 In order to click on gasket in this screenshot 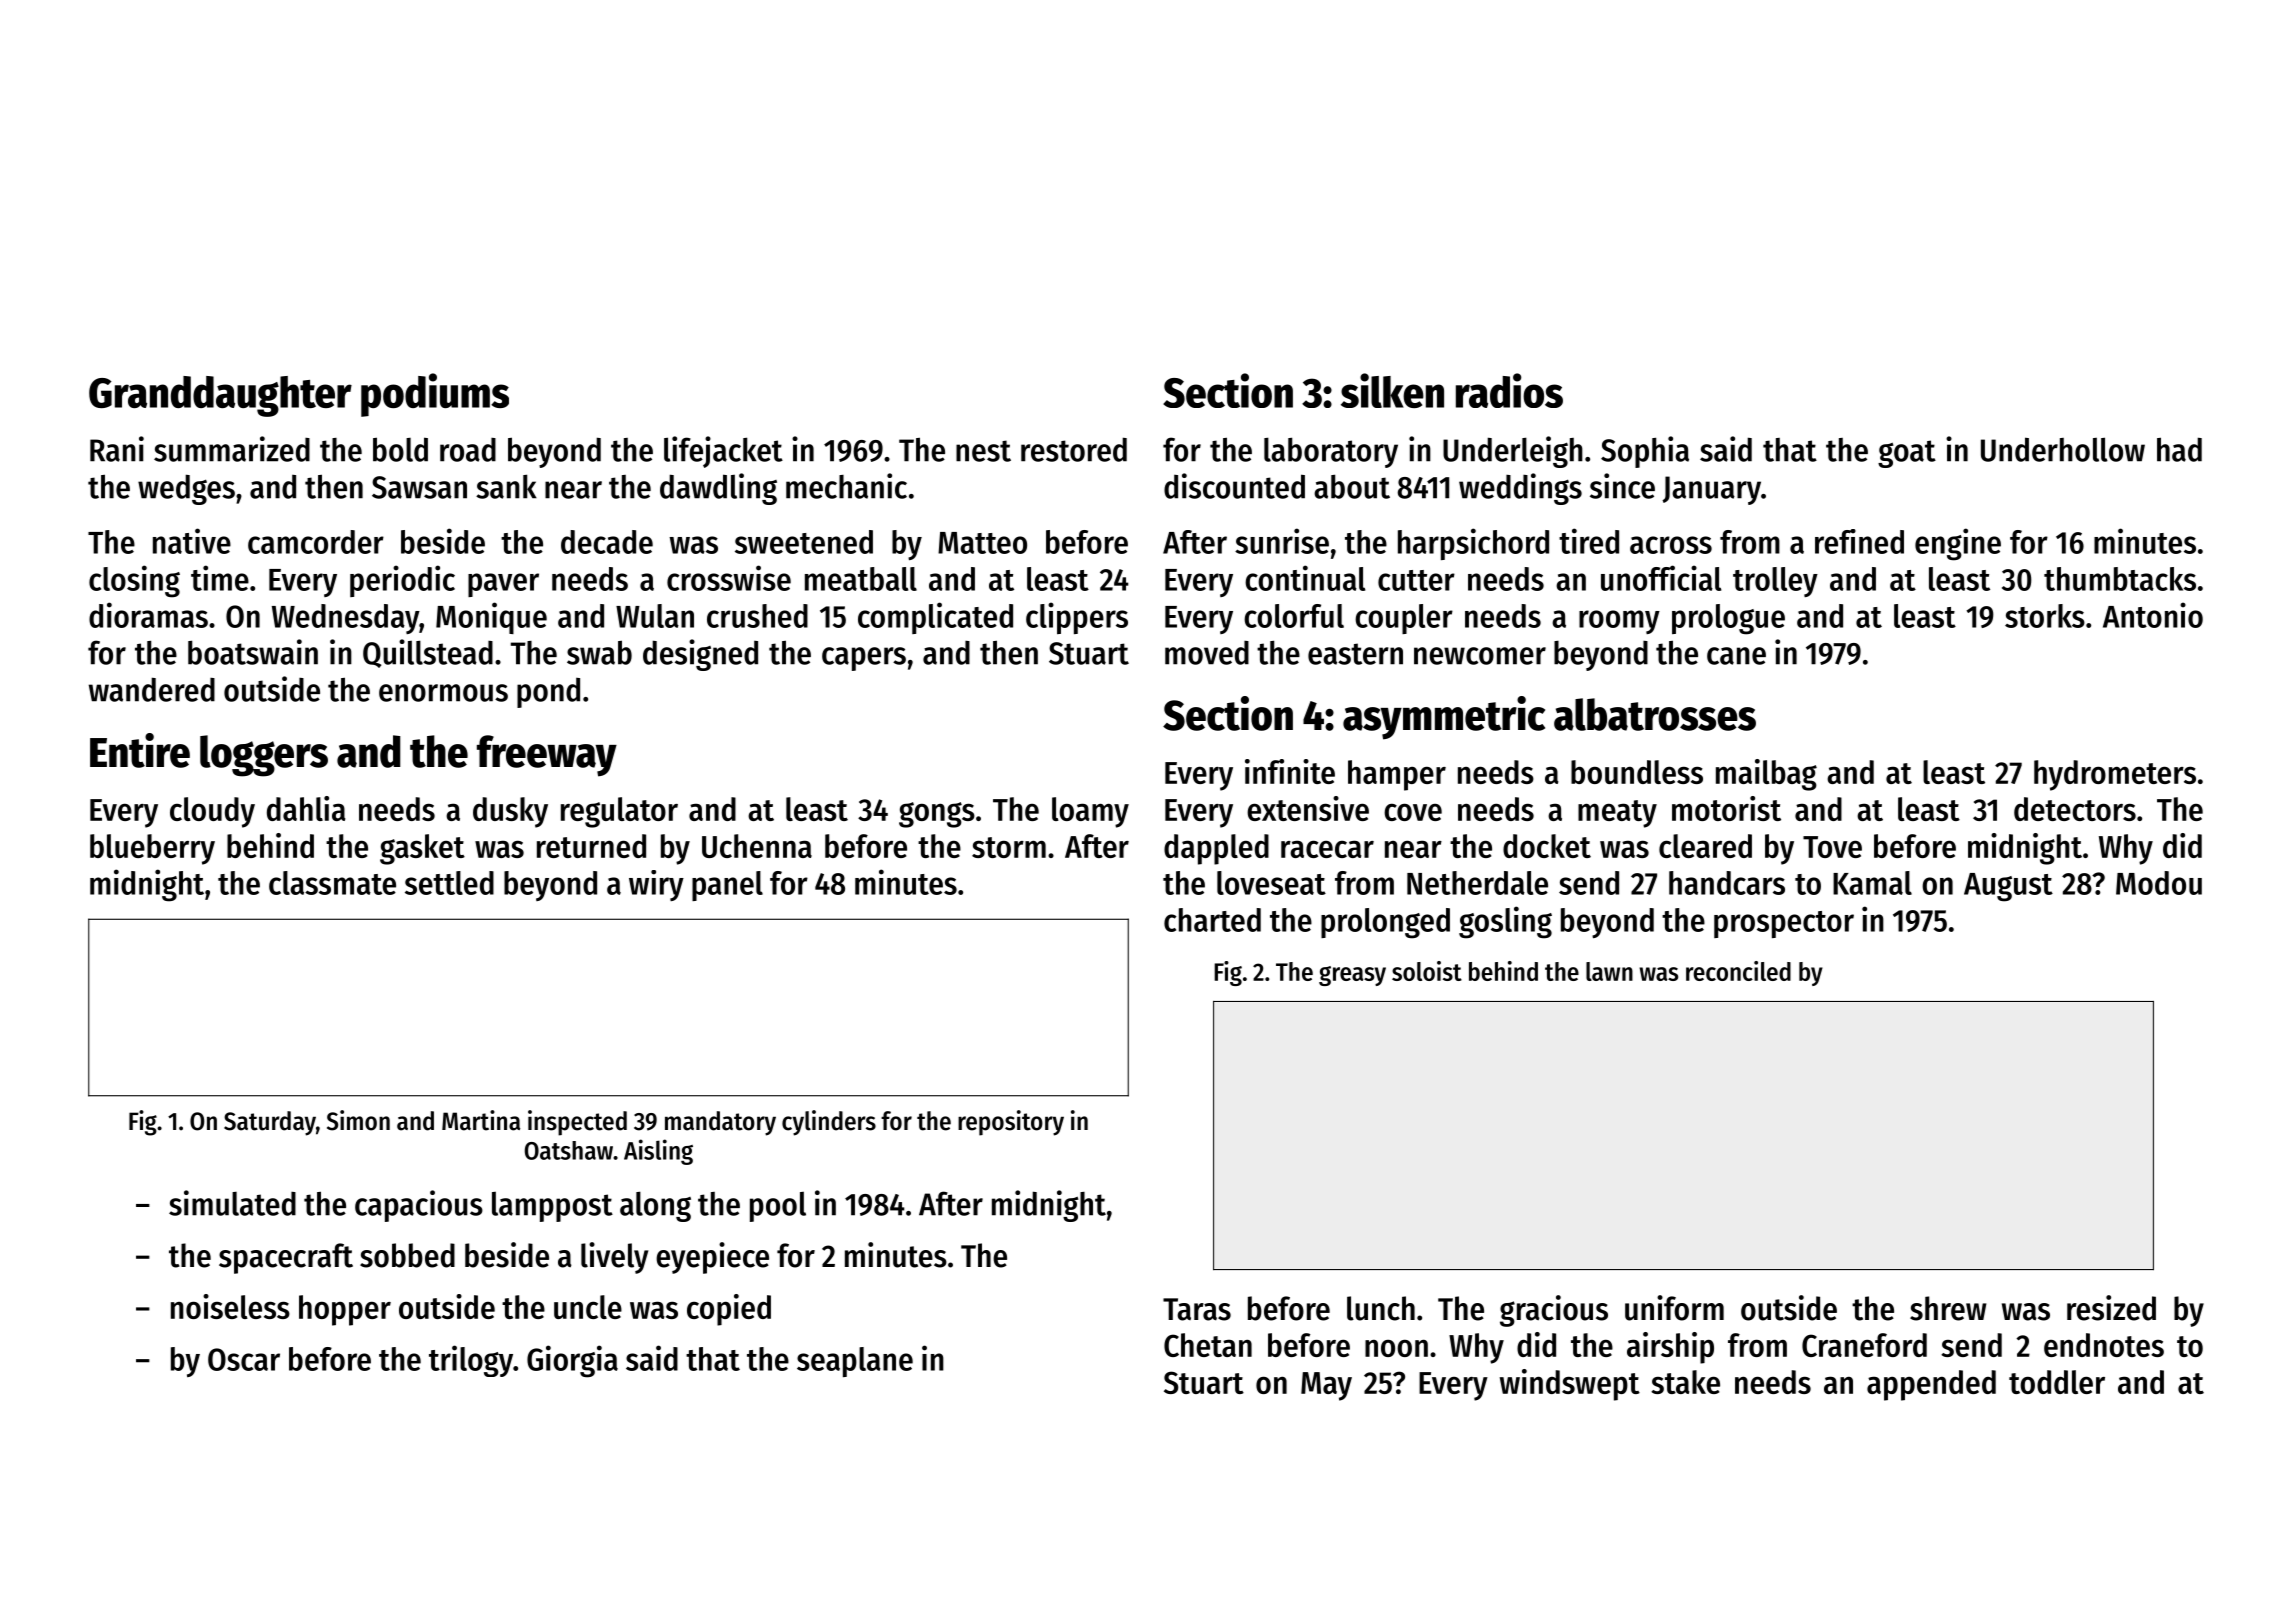, I will do `click(422, 849)`.
